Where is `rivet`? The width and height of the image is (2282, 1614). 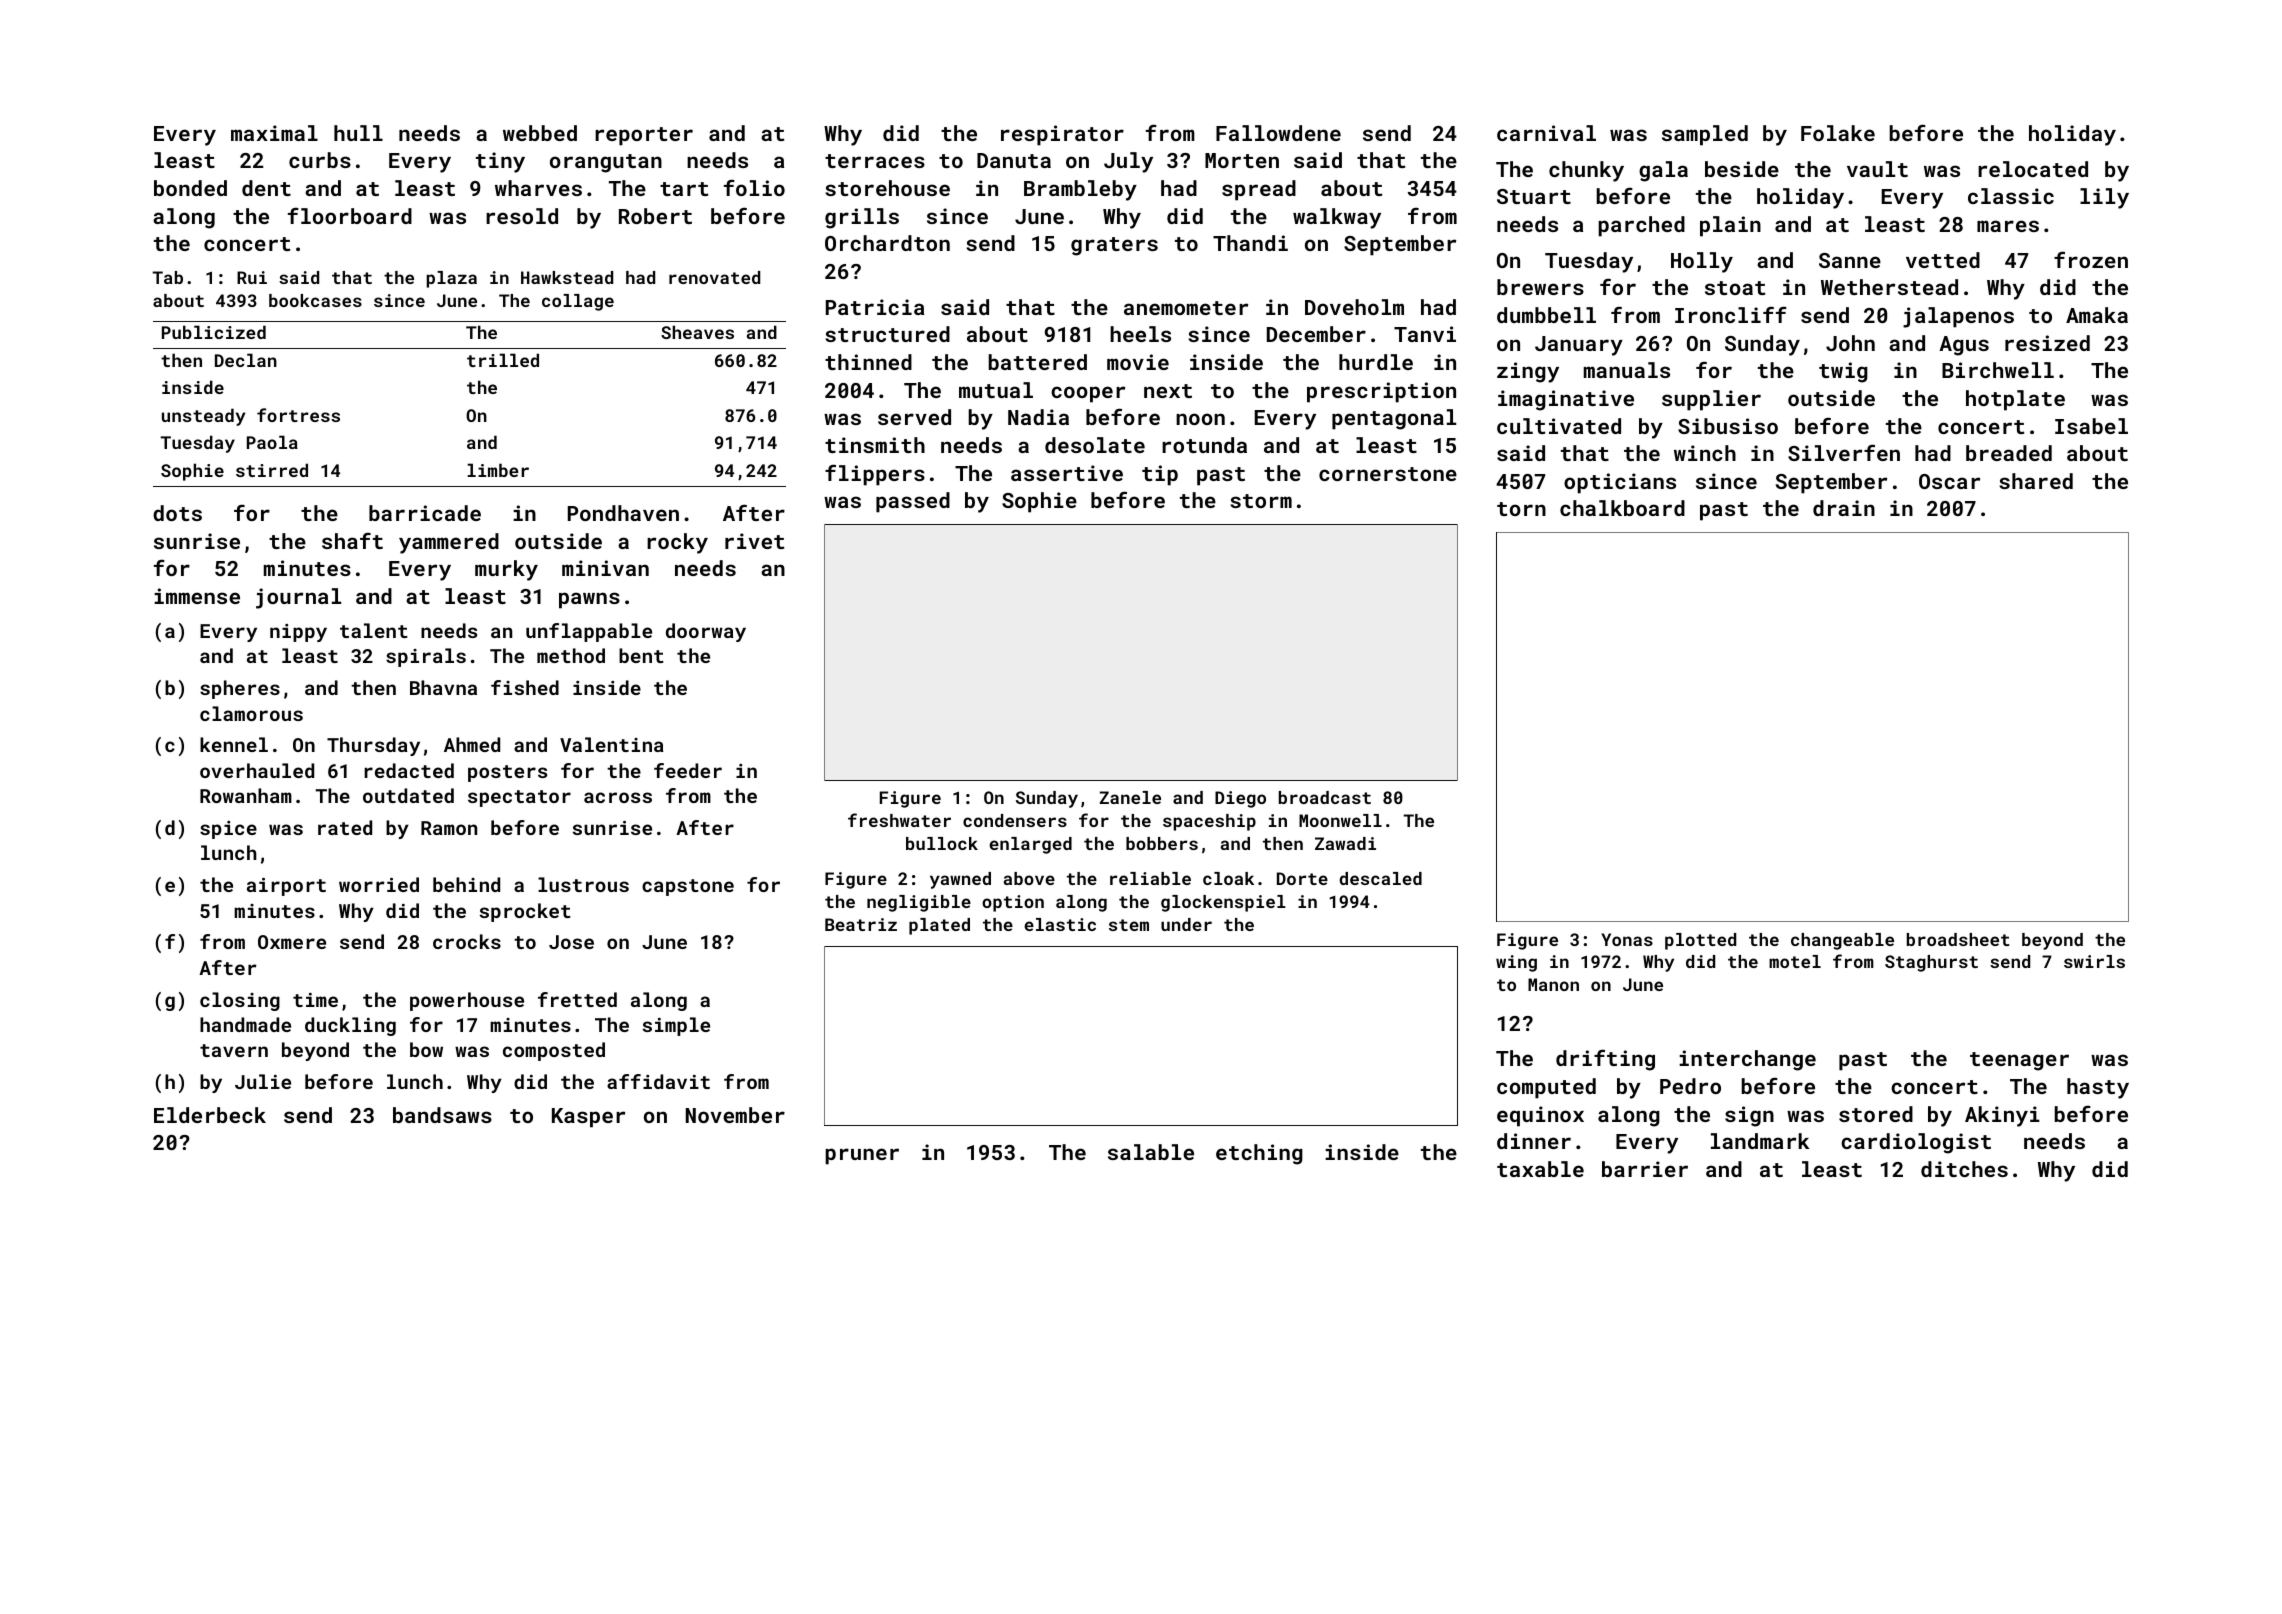 rivet is located at coordinates (754, 541).
